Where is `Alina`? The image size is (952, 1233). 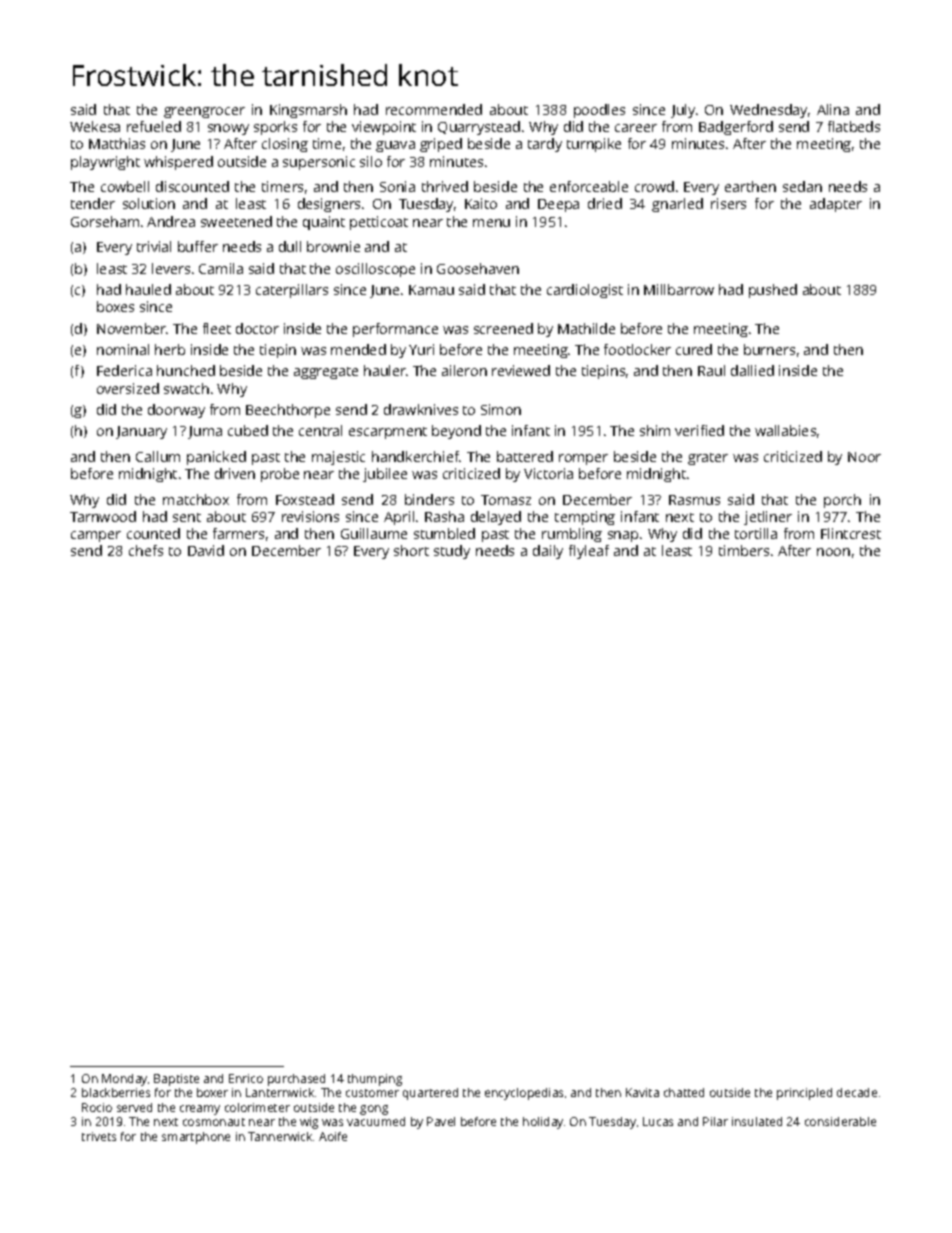
Alina is located at coordinates (833, 109).
